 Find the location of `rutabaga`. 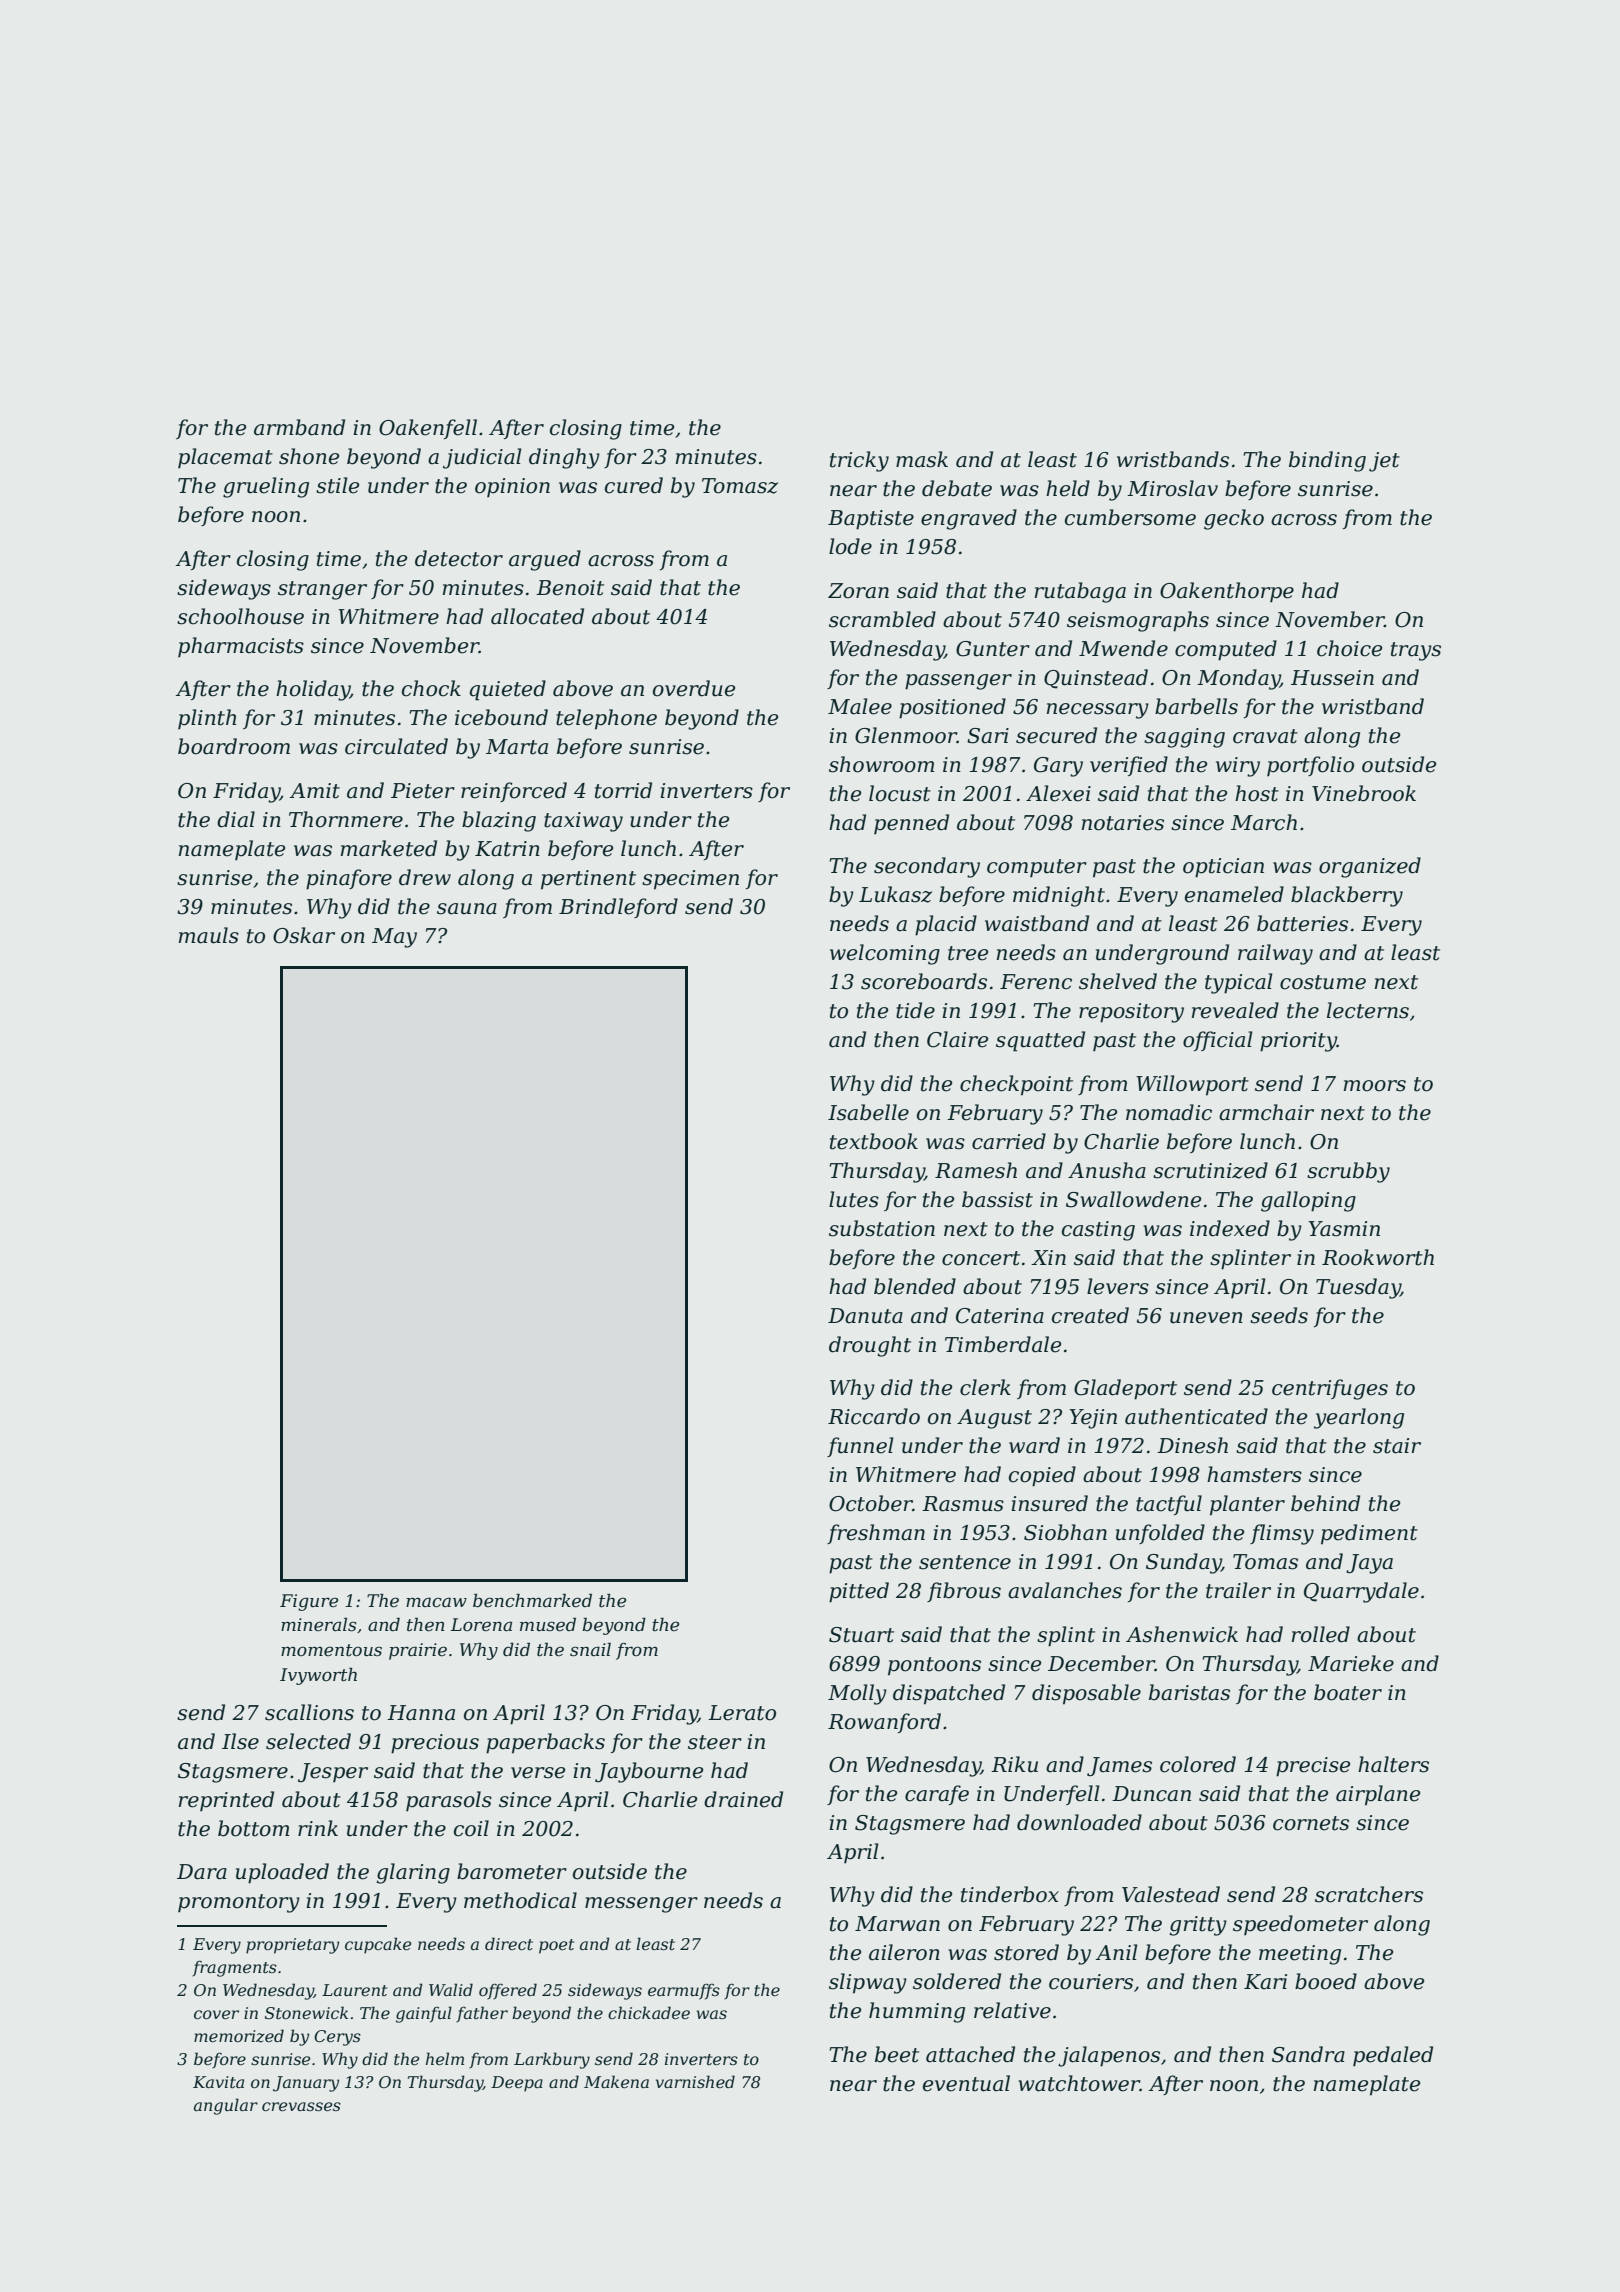

rutabaga is located at coordinates (1080, 592).
